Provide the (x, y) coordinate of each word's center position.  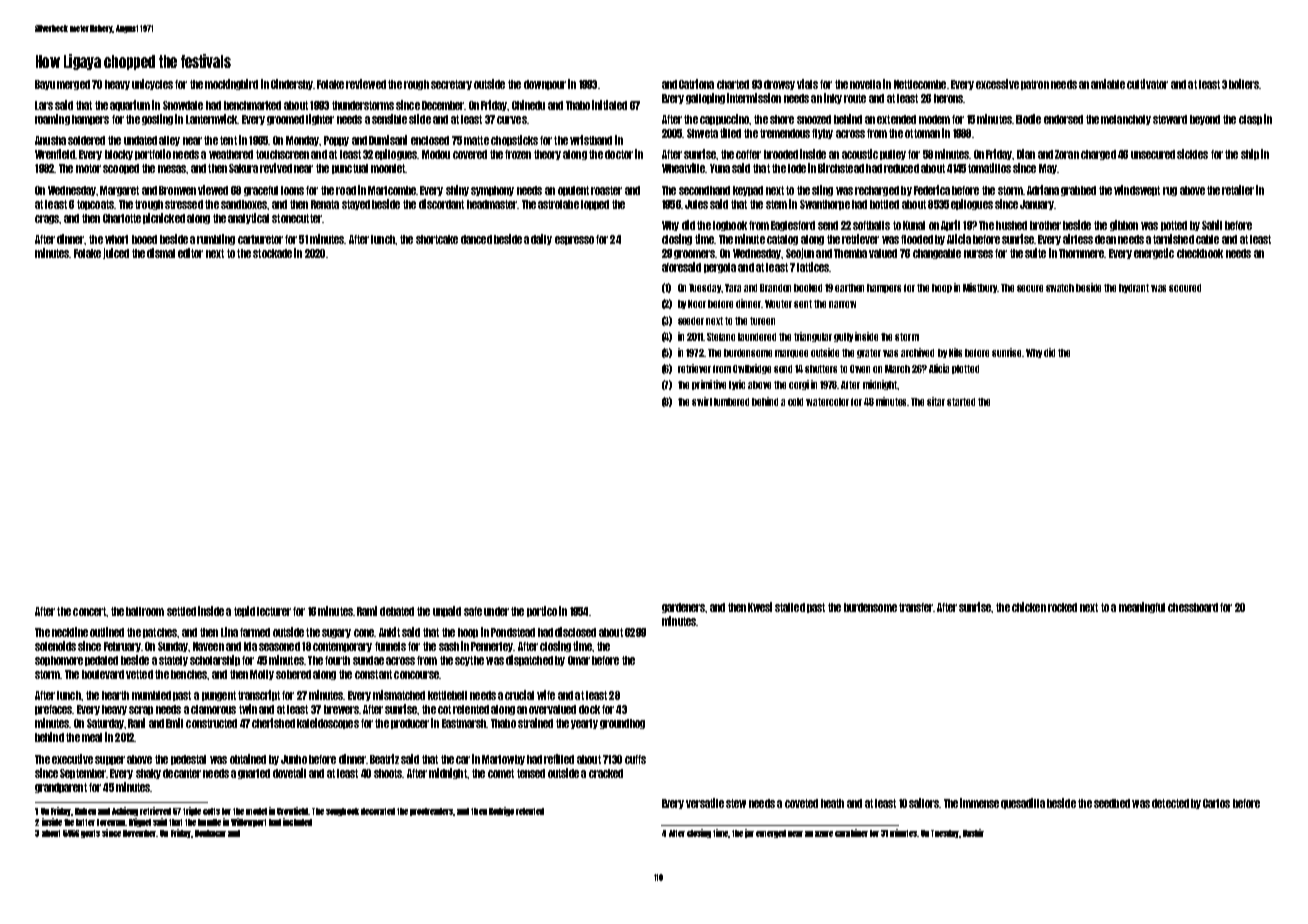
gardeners (683, 608)
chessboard (1193, 607)
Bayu (45, 85)
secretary (451, 85)
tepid (244, 611)
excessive (997, 84)
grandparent (61, 788)
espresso (574, 240)
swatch (1060, 288)
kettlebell (447, 695)
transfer (916, 607)
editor (190, 253)
